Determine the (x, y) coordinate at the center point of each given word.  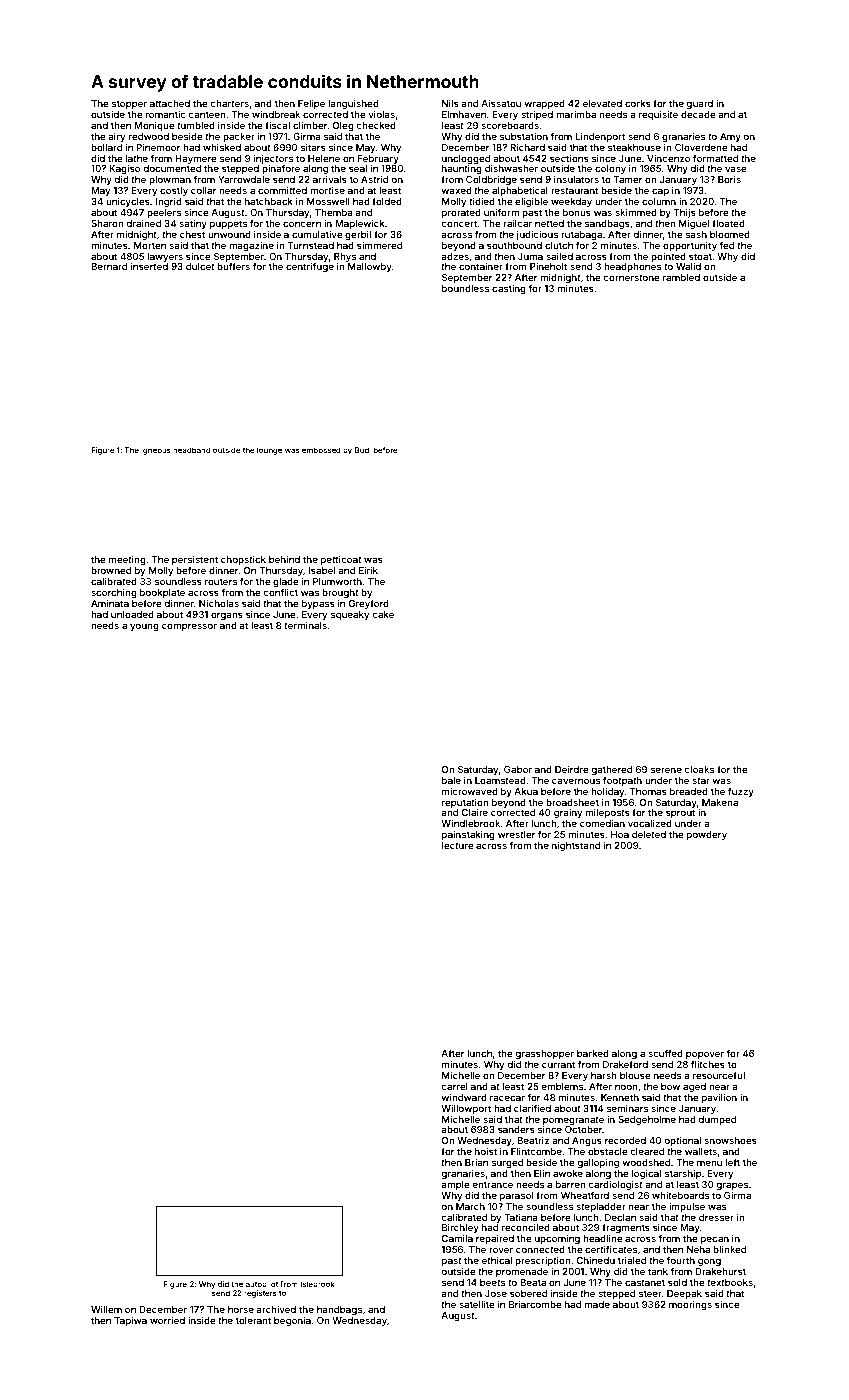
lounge (269, 451)
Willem (106, 1309)
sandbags (607, 224)
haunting (462, 169)
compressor (189, 627)
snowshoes (730, 1140)
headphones (632, 267)
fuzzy (741, 792)
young (144, 627)
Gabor (518, 769)
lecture (458, 845)
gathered (611, 770)
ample (455, 1185)
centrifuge (310, 267)
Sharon (107, 223)
